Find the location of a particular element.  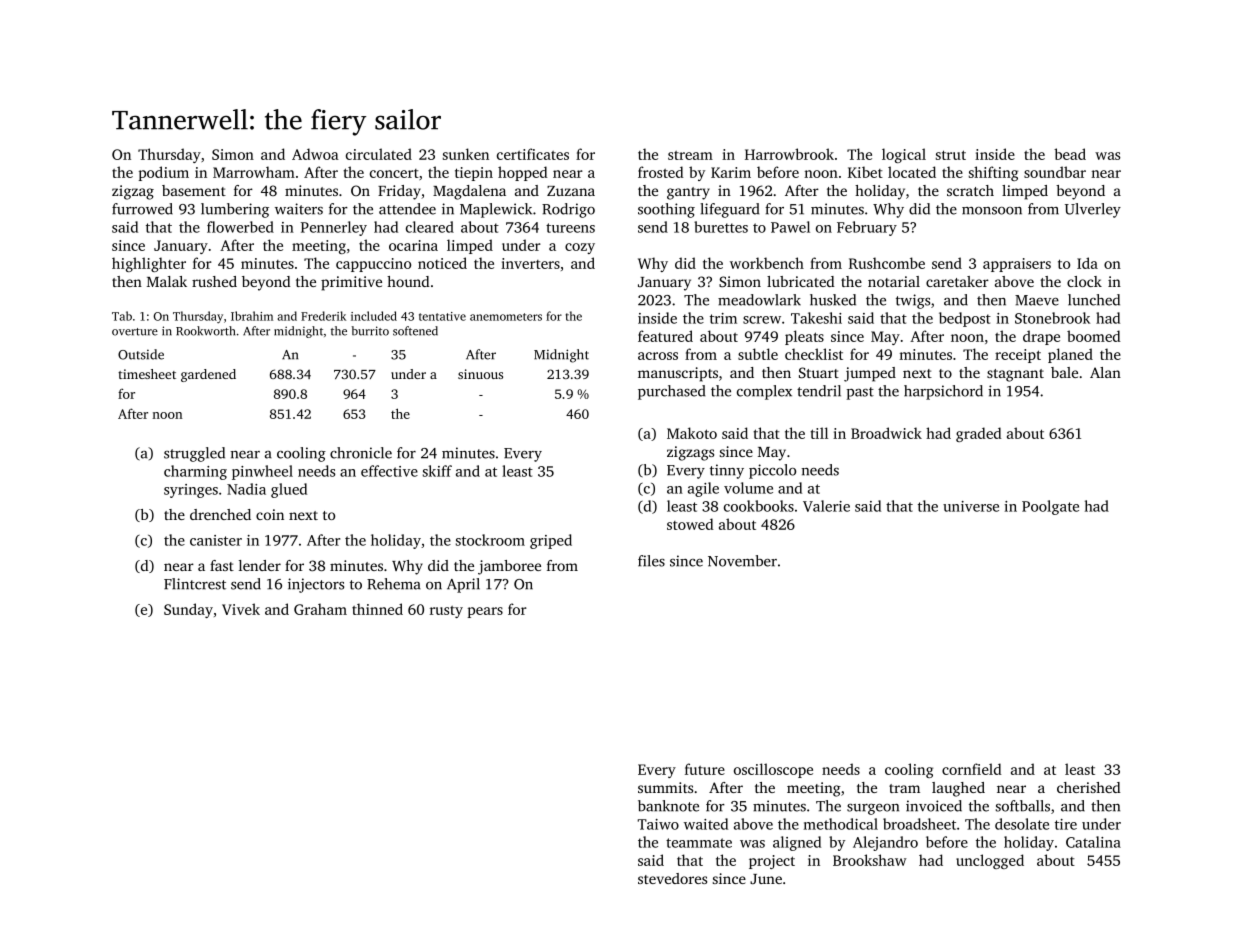

sunken is located at coordinates (466, 154).
